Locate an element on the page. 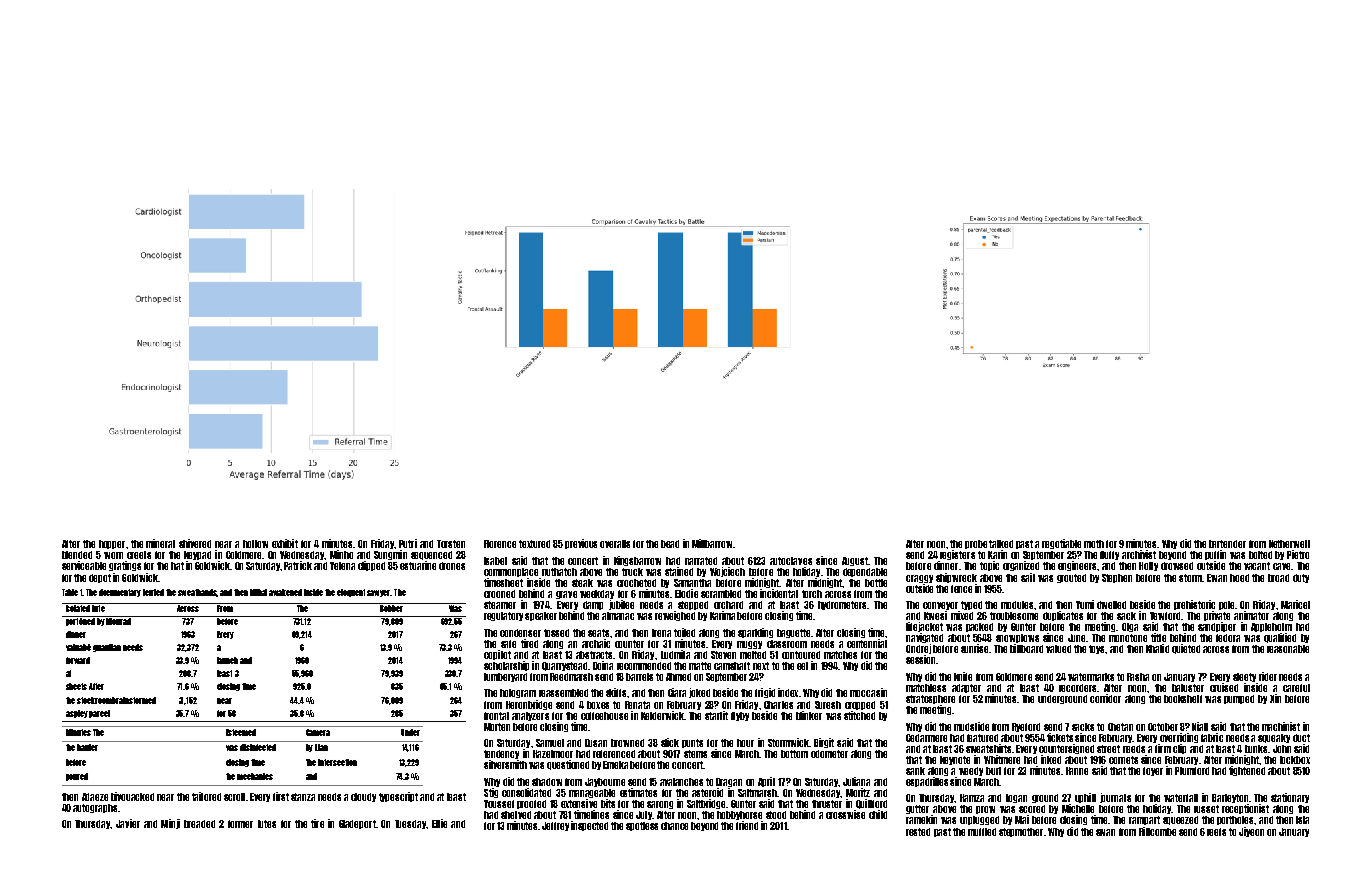 This page has height=887, width=1372. Stephen is located at coordinates (1117, 578).
